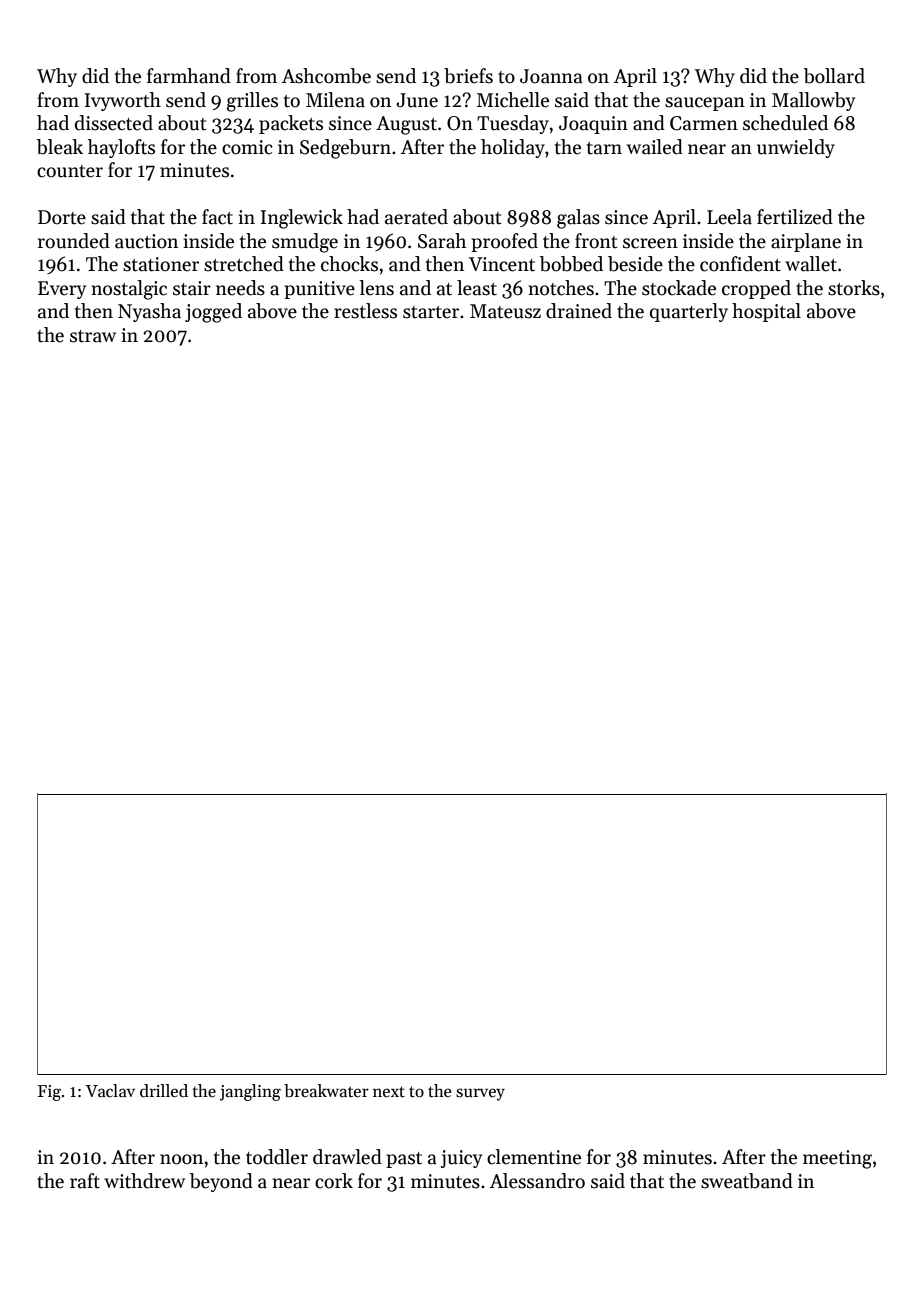 The image size is (924, 1308). I want to click on next, so click(389, 1092).
